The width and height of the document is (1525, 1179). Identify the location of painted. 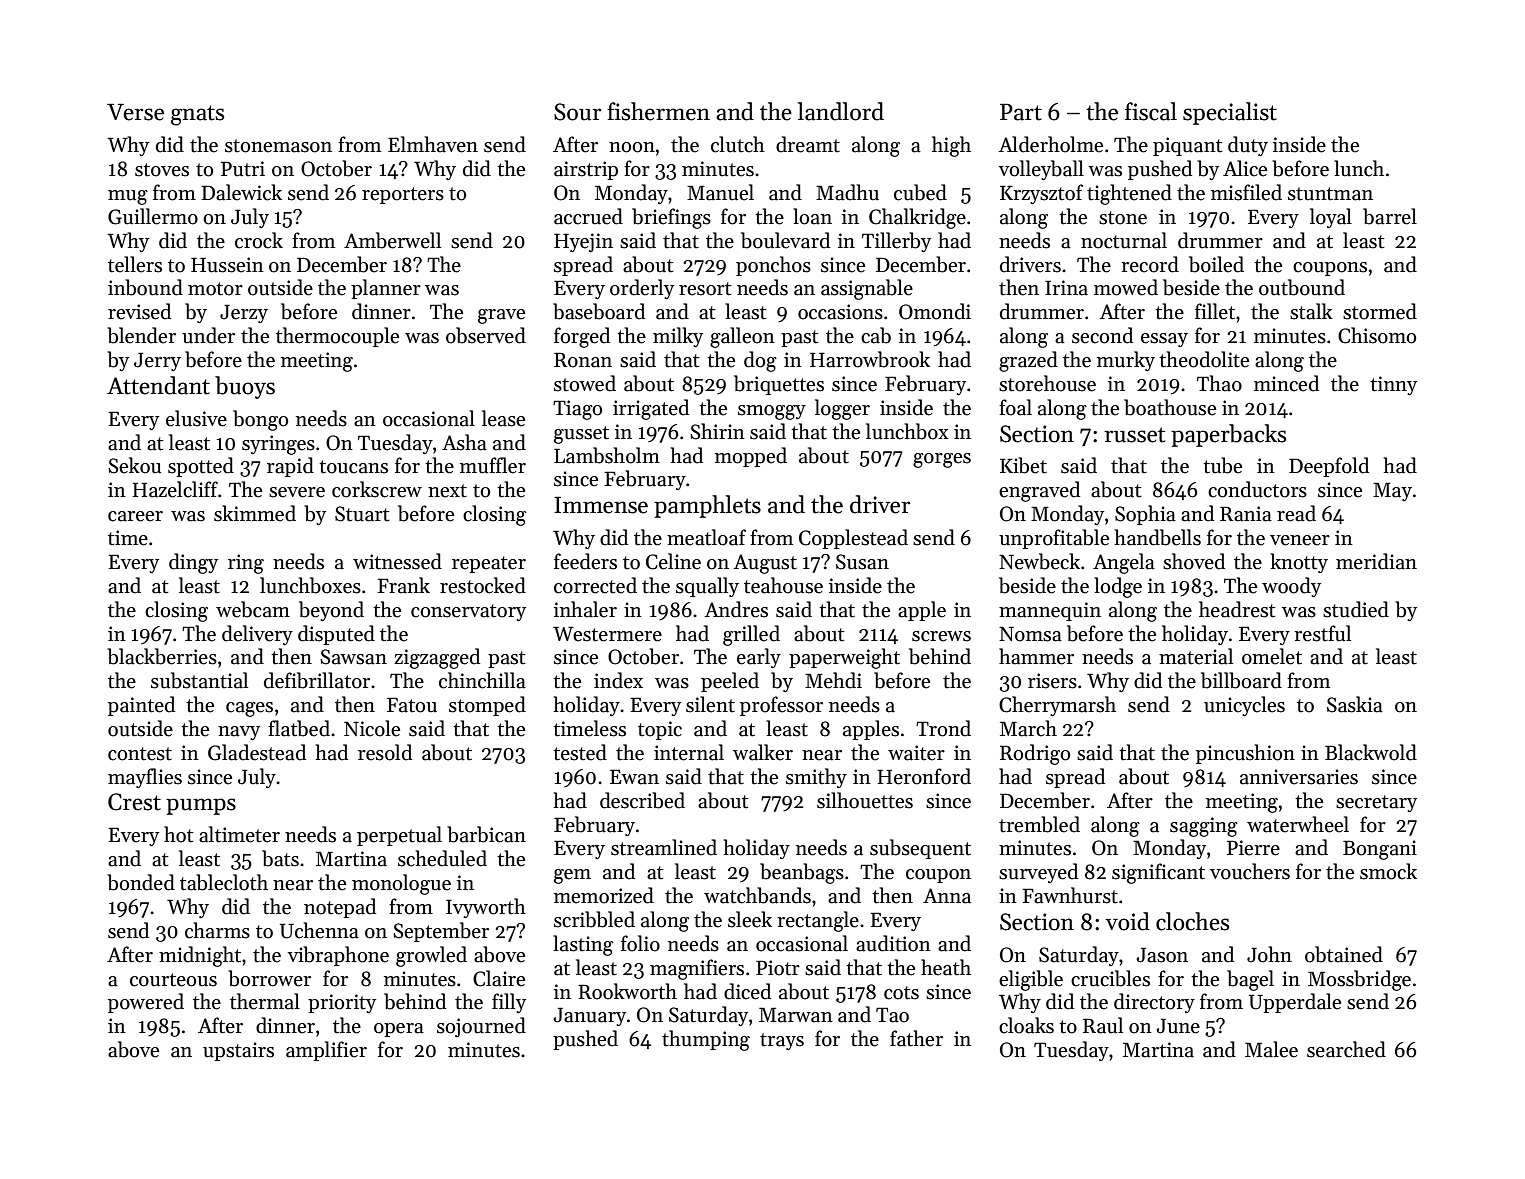
(141, 706).
